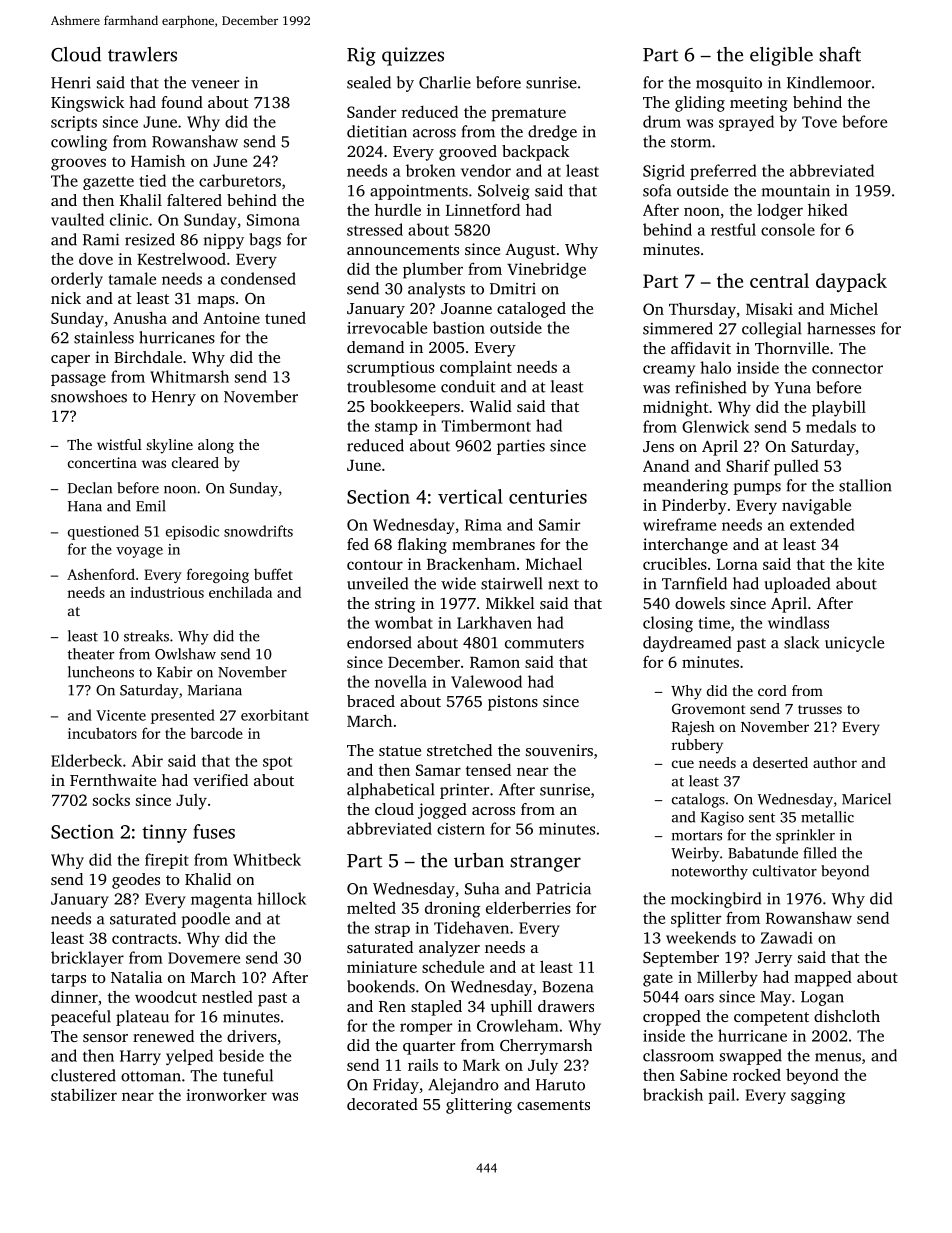  I want to click on Whitbeck, so click(267, 859).
